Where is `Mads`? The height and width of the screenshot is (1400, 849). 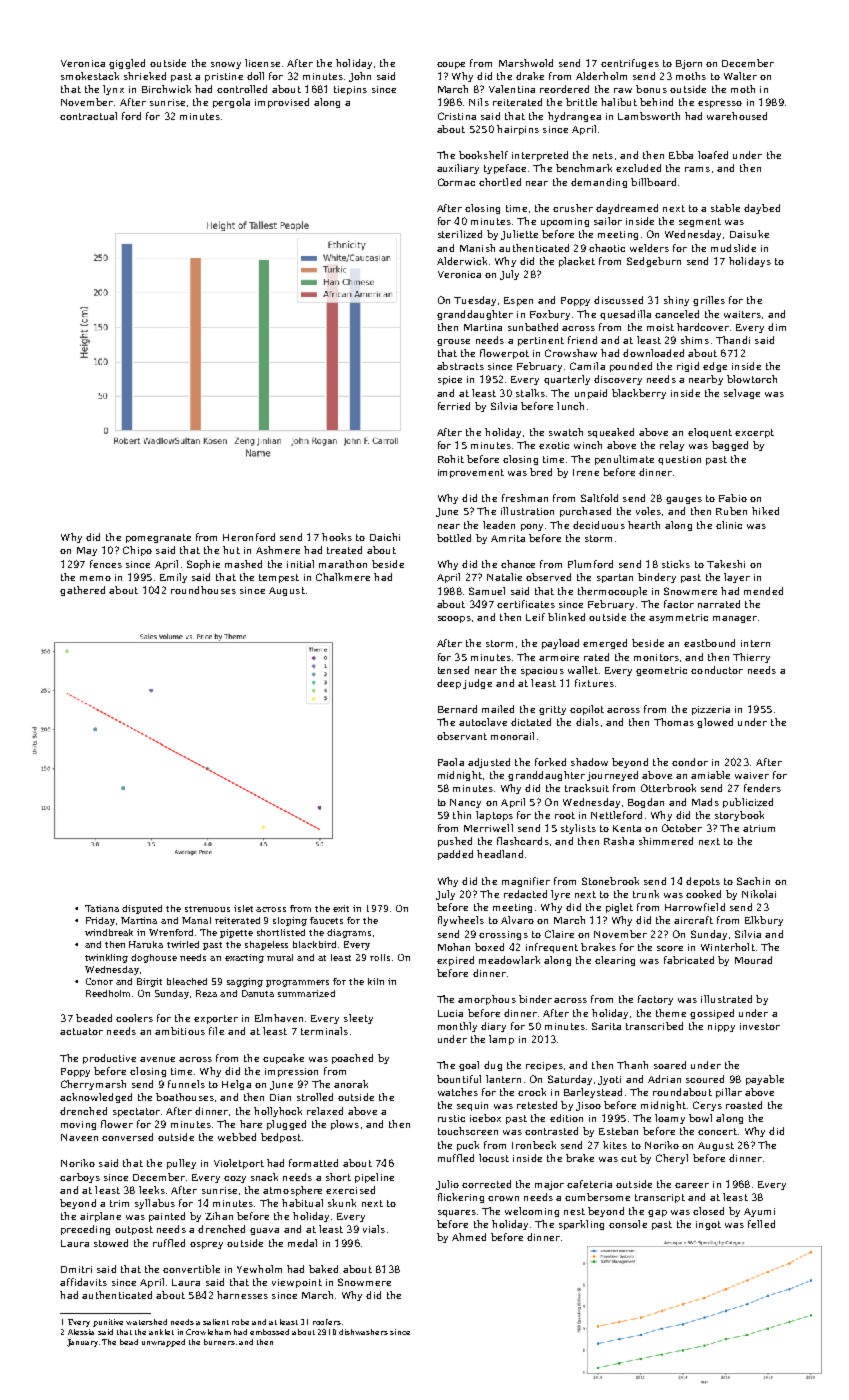 Mads is located at coordinates (705, 802).
